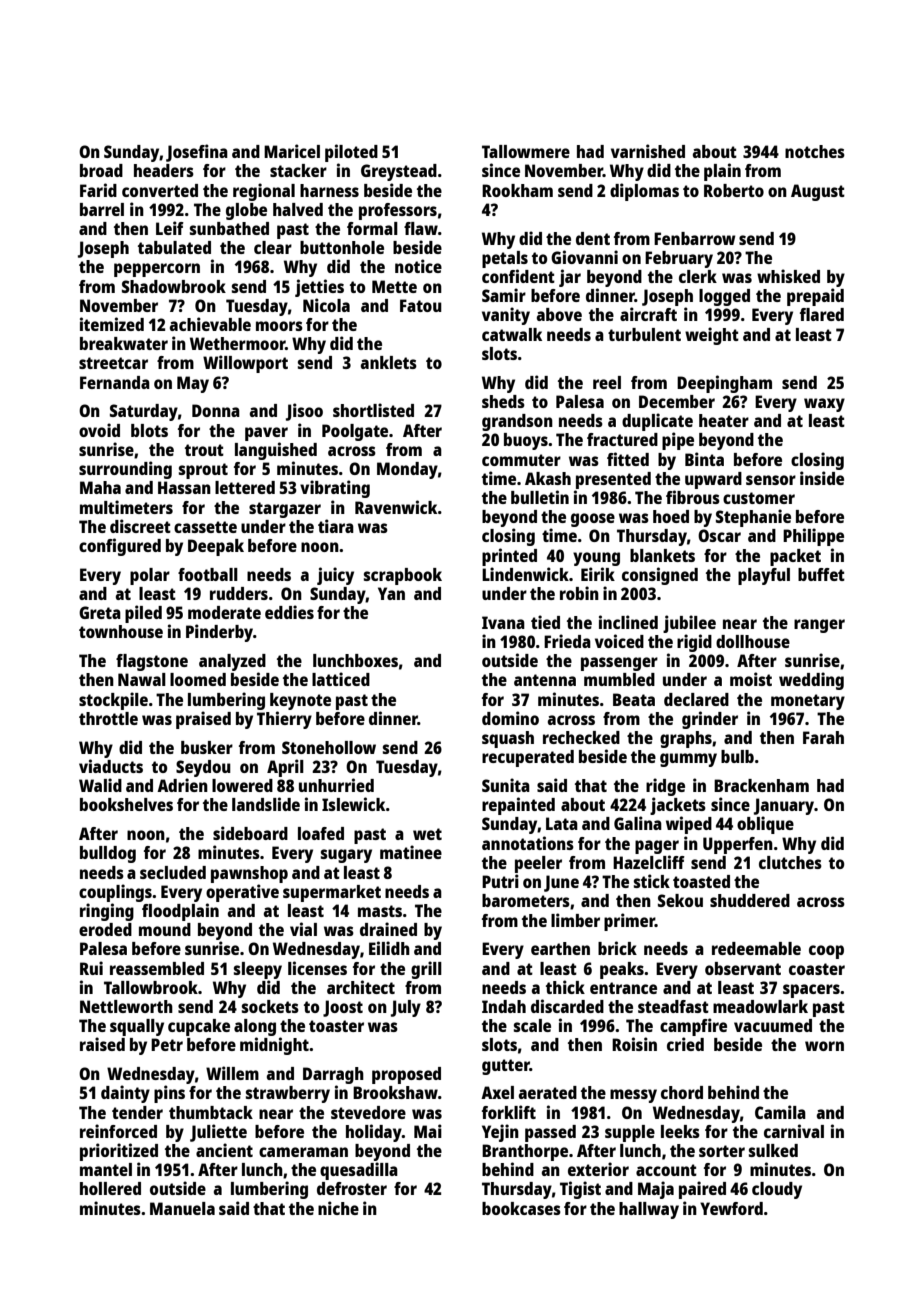 Image resolution: width=924 pixels, height=1314 pixels. Describe the element at coordinates (579, 593) in the screenshot. I see `robin` at that location.
